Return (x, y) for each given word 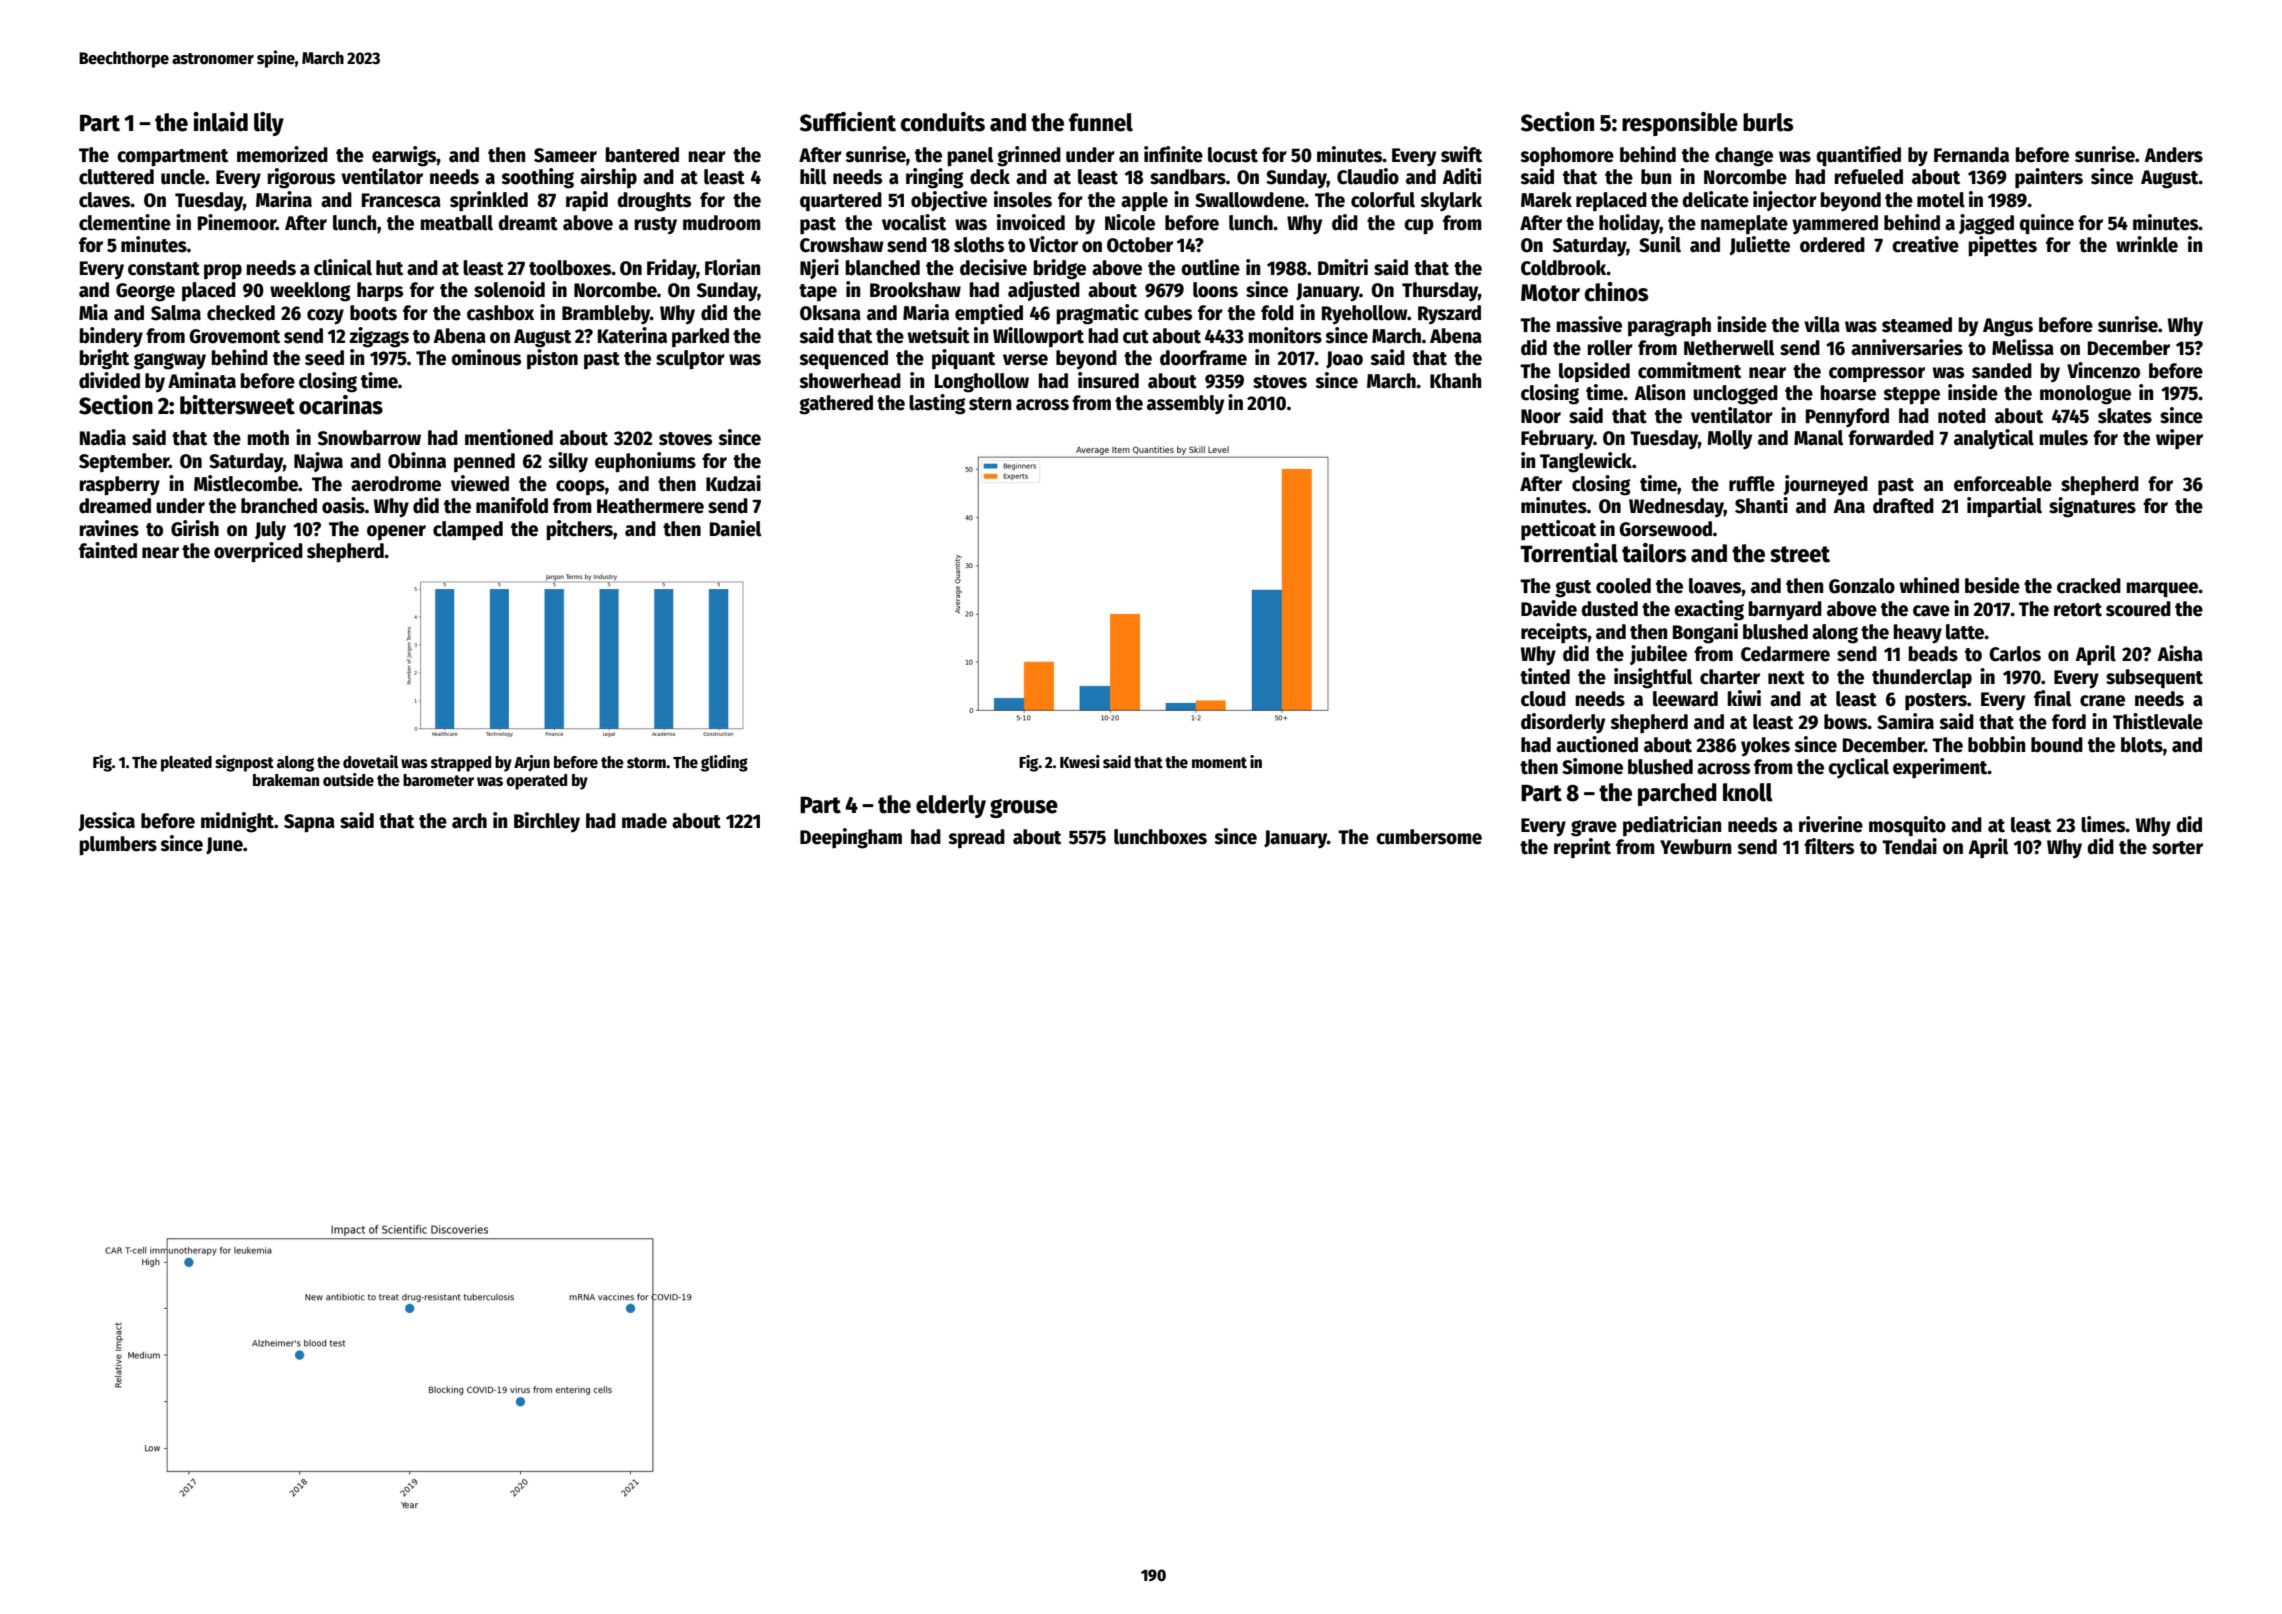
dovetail (370, 761)
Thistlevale (2158, 721)
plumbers (118, 846)
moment (1219, 762)
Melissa (2023, 347)
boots (373, 313)
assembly (1185, 405)
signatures (2092, 507)
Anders (2173, 155)
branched (279, 506)
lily (269, 124)
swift (1461, 154)
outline (1210, 267)
